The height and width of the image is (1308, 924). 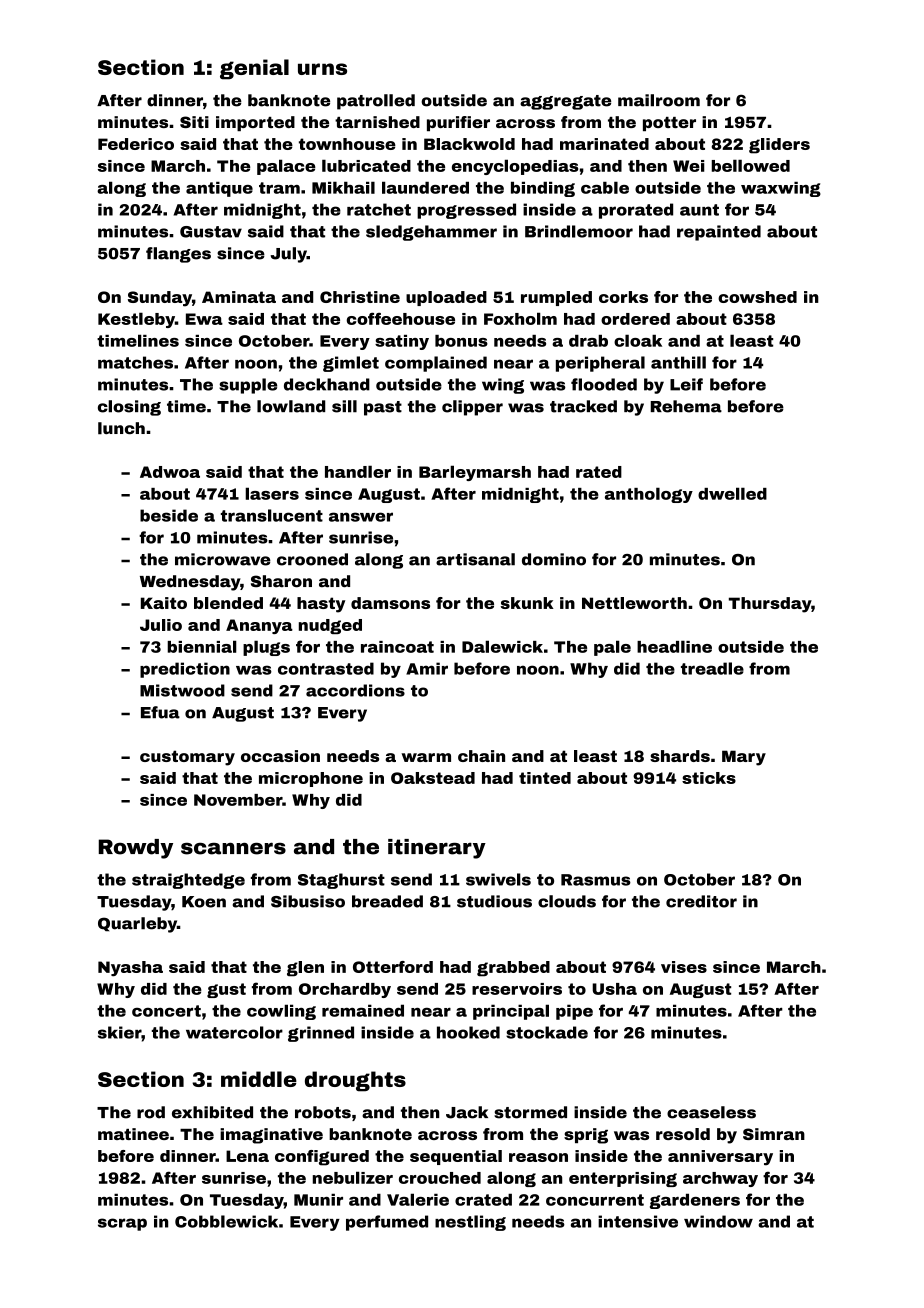 What do you see at coordinates (732, 493) in the image?
I see `dwelled` at bounding box center [732, 493].
